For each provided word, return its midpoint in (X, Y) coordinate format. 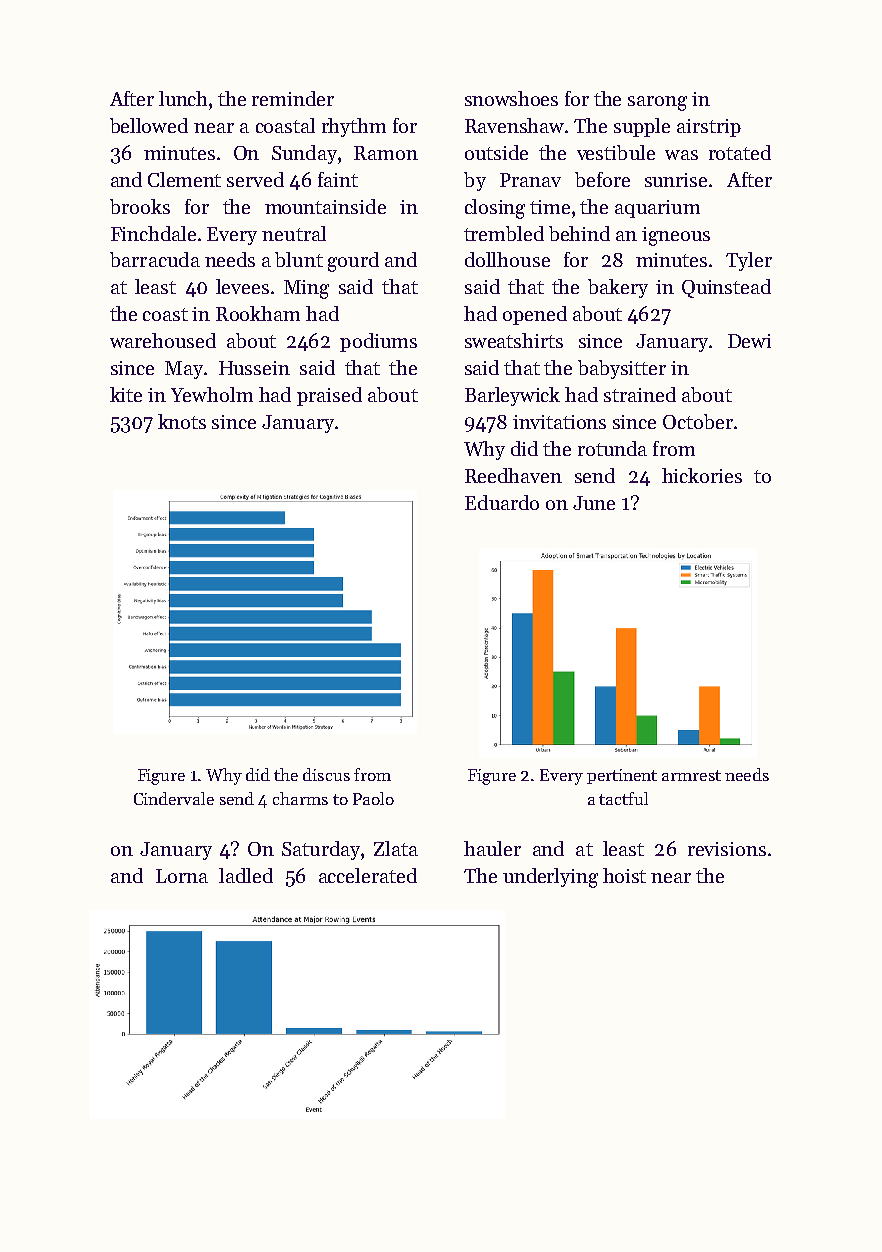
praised (329, 396)
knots (182, 421)
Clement (184, 179)
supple (642, 127)
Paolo (373, 798)
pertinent (622, 776)
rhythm (354, 127)
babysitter (622, 369)
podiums (378, 342)
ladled (246, 875)
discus (326, 774)
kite (126, 394)
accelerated (368, 875)
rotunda (612, 448)
